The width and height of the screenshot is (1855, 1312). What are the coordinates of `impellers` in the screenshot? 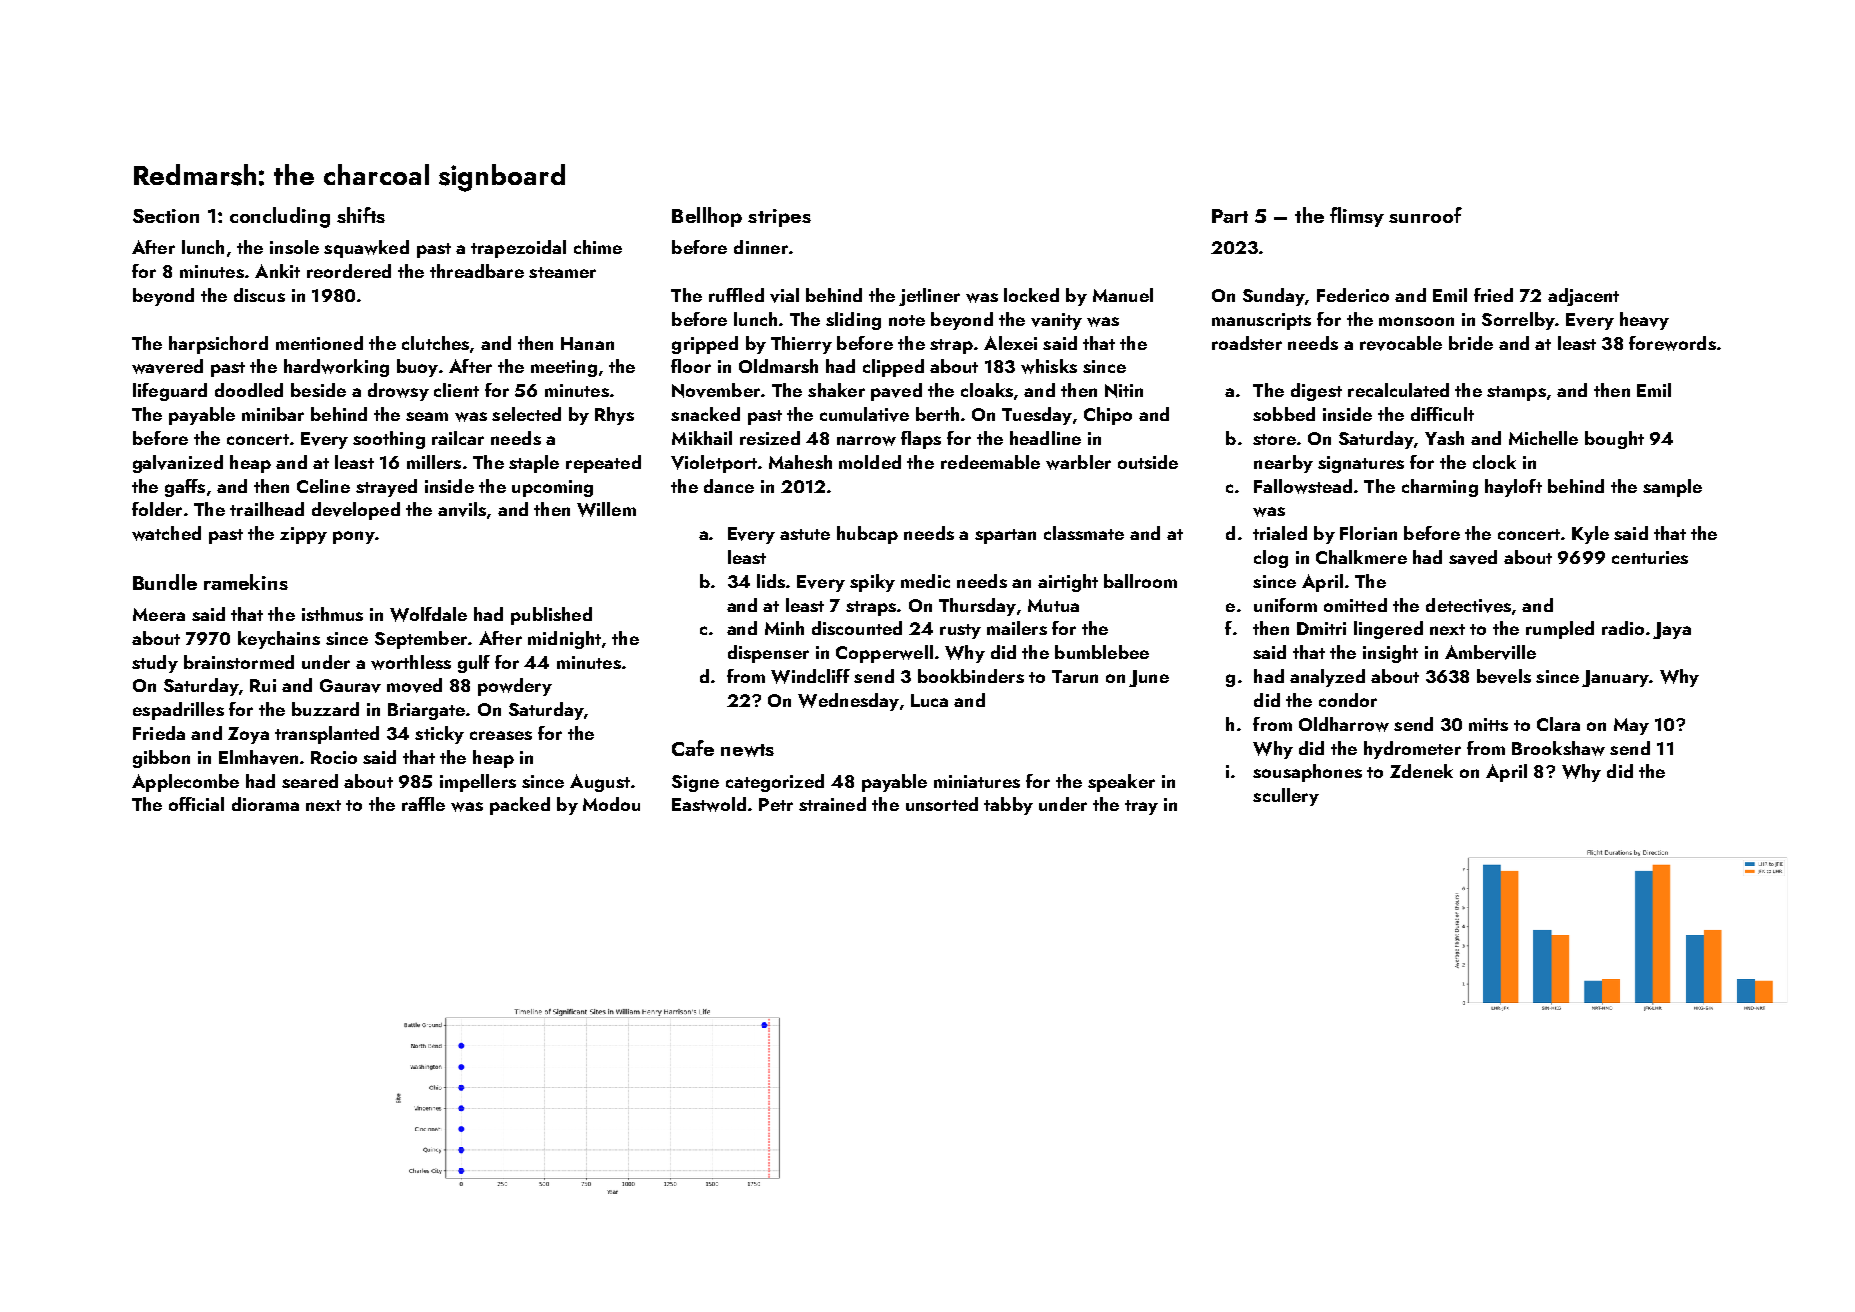 It's located at (478, 783).
